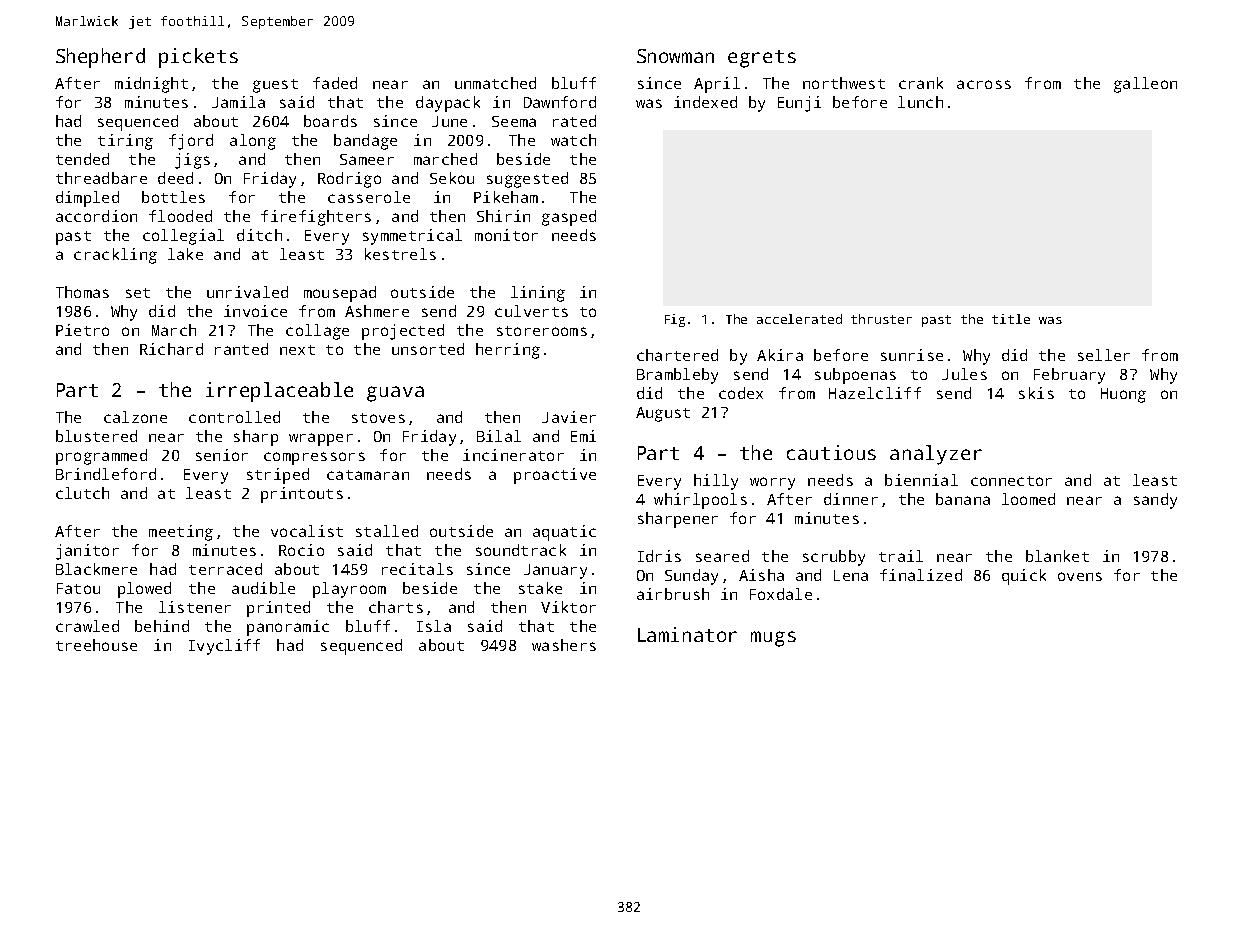 The width and height of the document is (1233, 952). What do you see at coordinates (514, 121) in the document?
I see `Seema` at bounding box center [514, 121].
